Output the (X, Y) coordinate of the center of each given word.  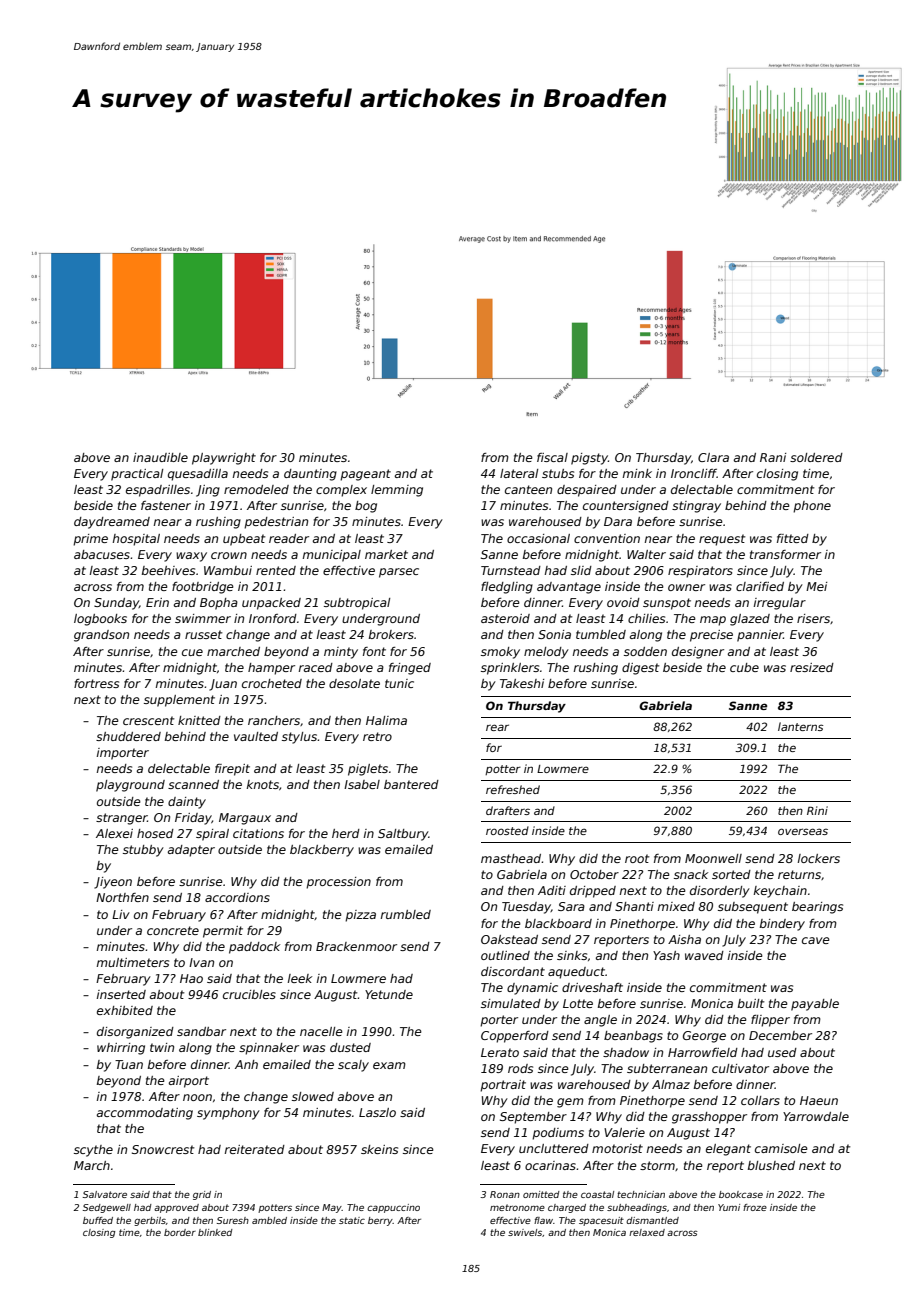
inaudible (160, 457)
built (751, 1003)
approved (176, 1208)
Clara (713, 457)
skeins (379, 1149)
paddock (254, 948)
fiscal (552, 457)
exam (389, 1065)
